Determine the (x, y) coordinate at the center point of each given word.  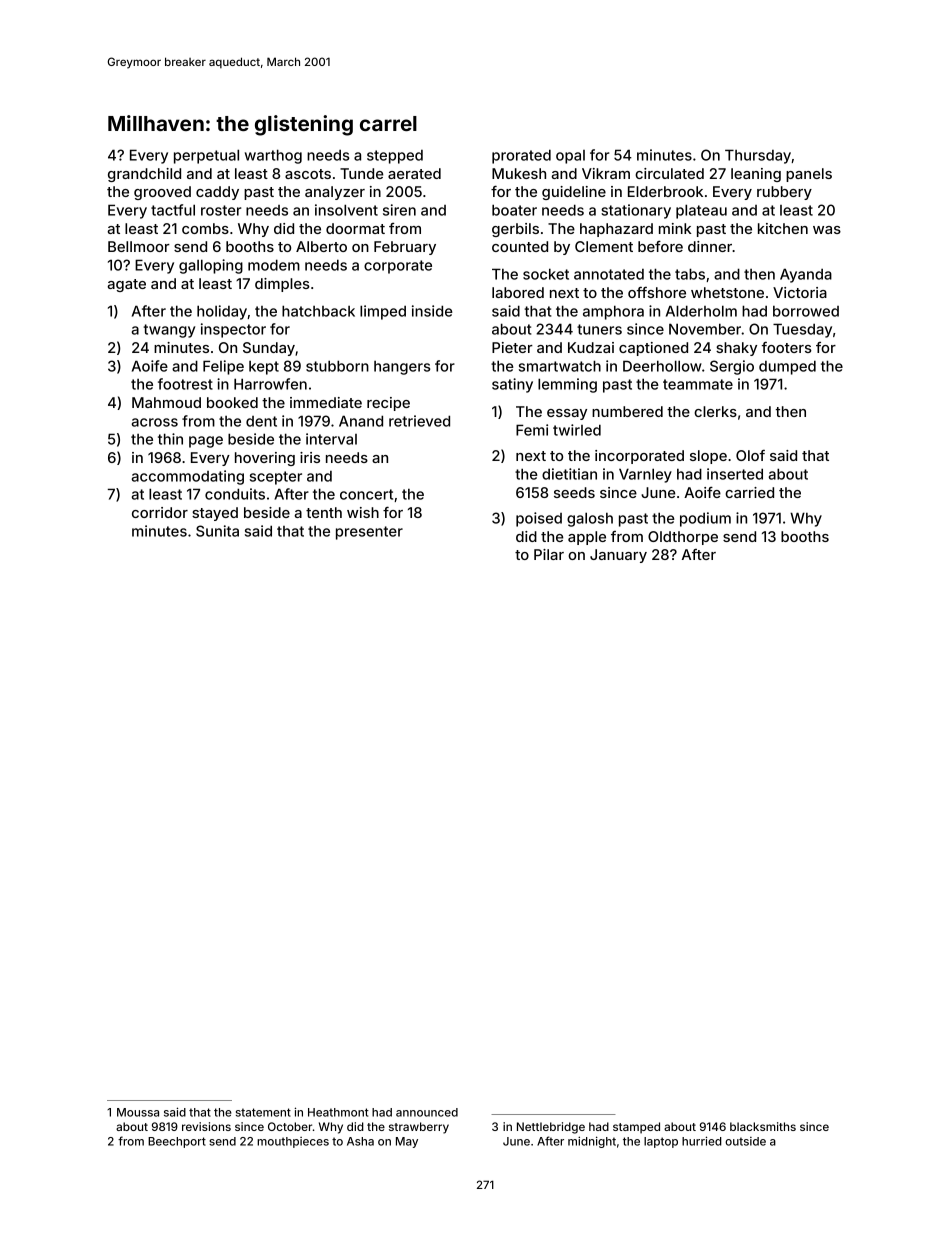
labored (518, 292)
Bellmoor (139, 246)
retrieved (419, 421)
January (618, 556)
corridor (160, 512)
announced (427, 1112)
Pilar (549, 554)
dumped (787, 367)
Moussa (138, 1112)
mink (675, 228)
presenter (369, 533)
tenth (324, 512)
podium (705, 519)
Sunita (217, 531)
